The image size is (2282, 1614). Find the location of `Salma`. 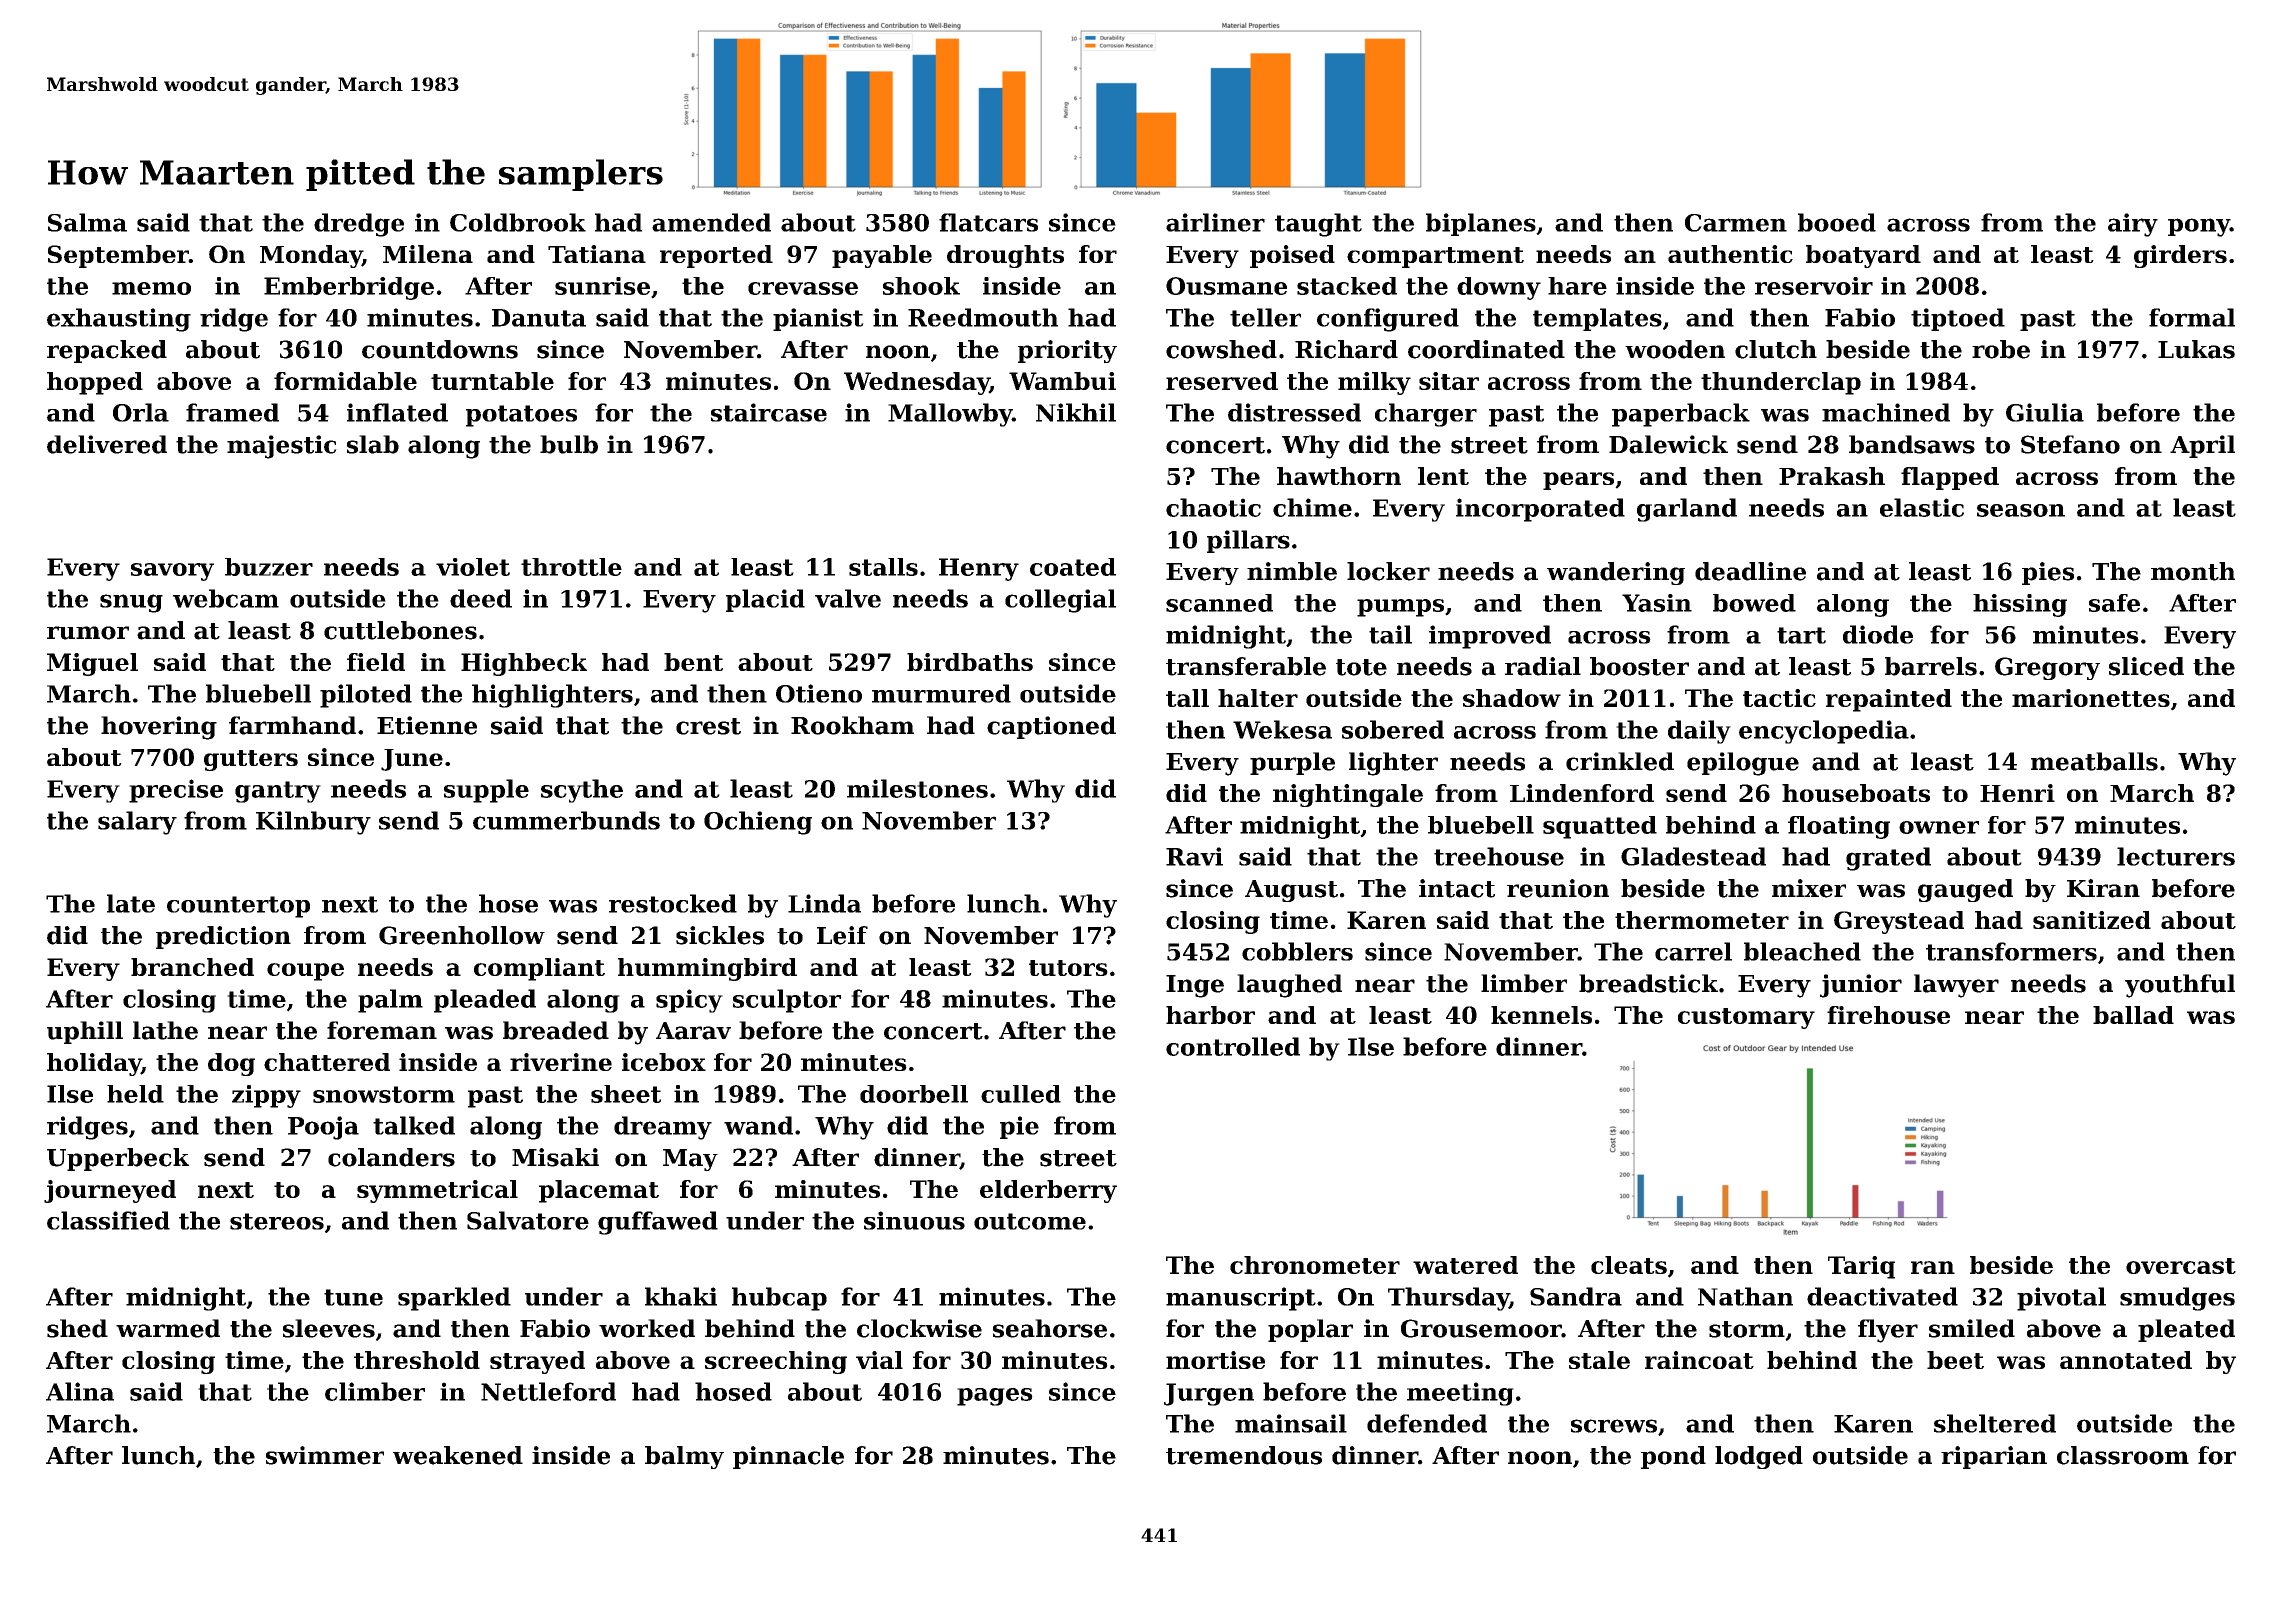

Salma is located at coordinates (87, 222).
